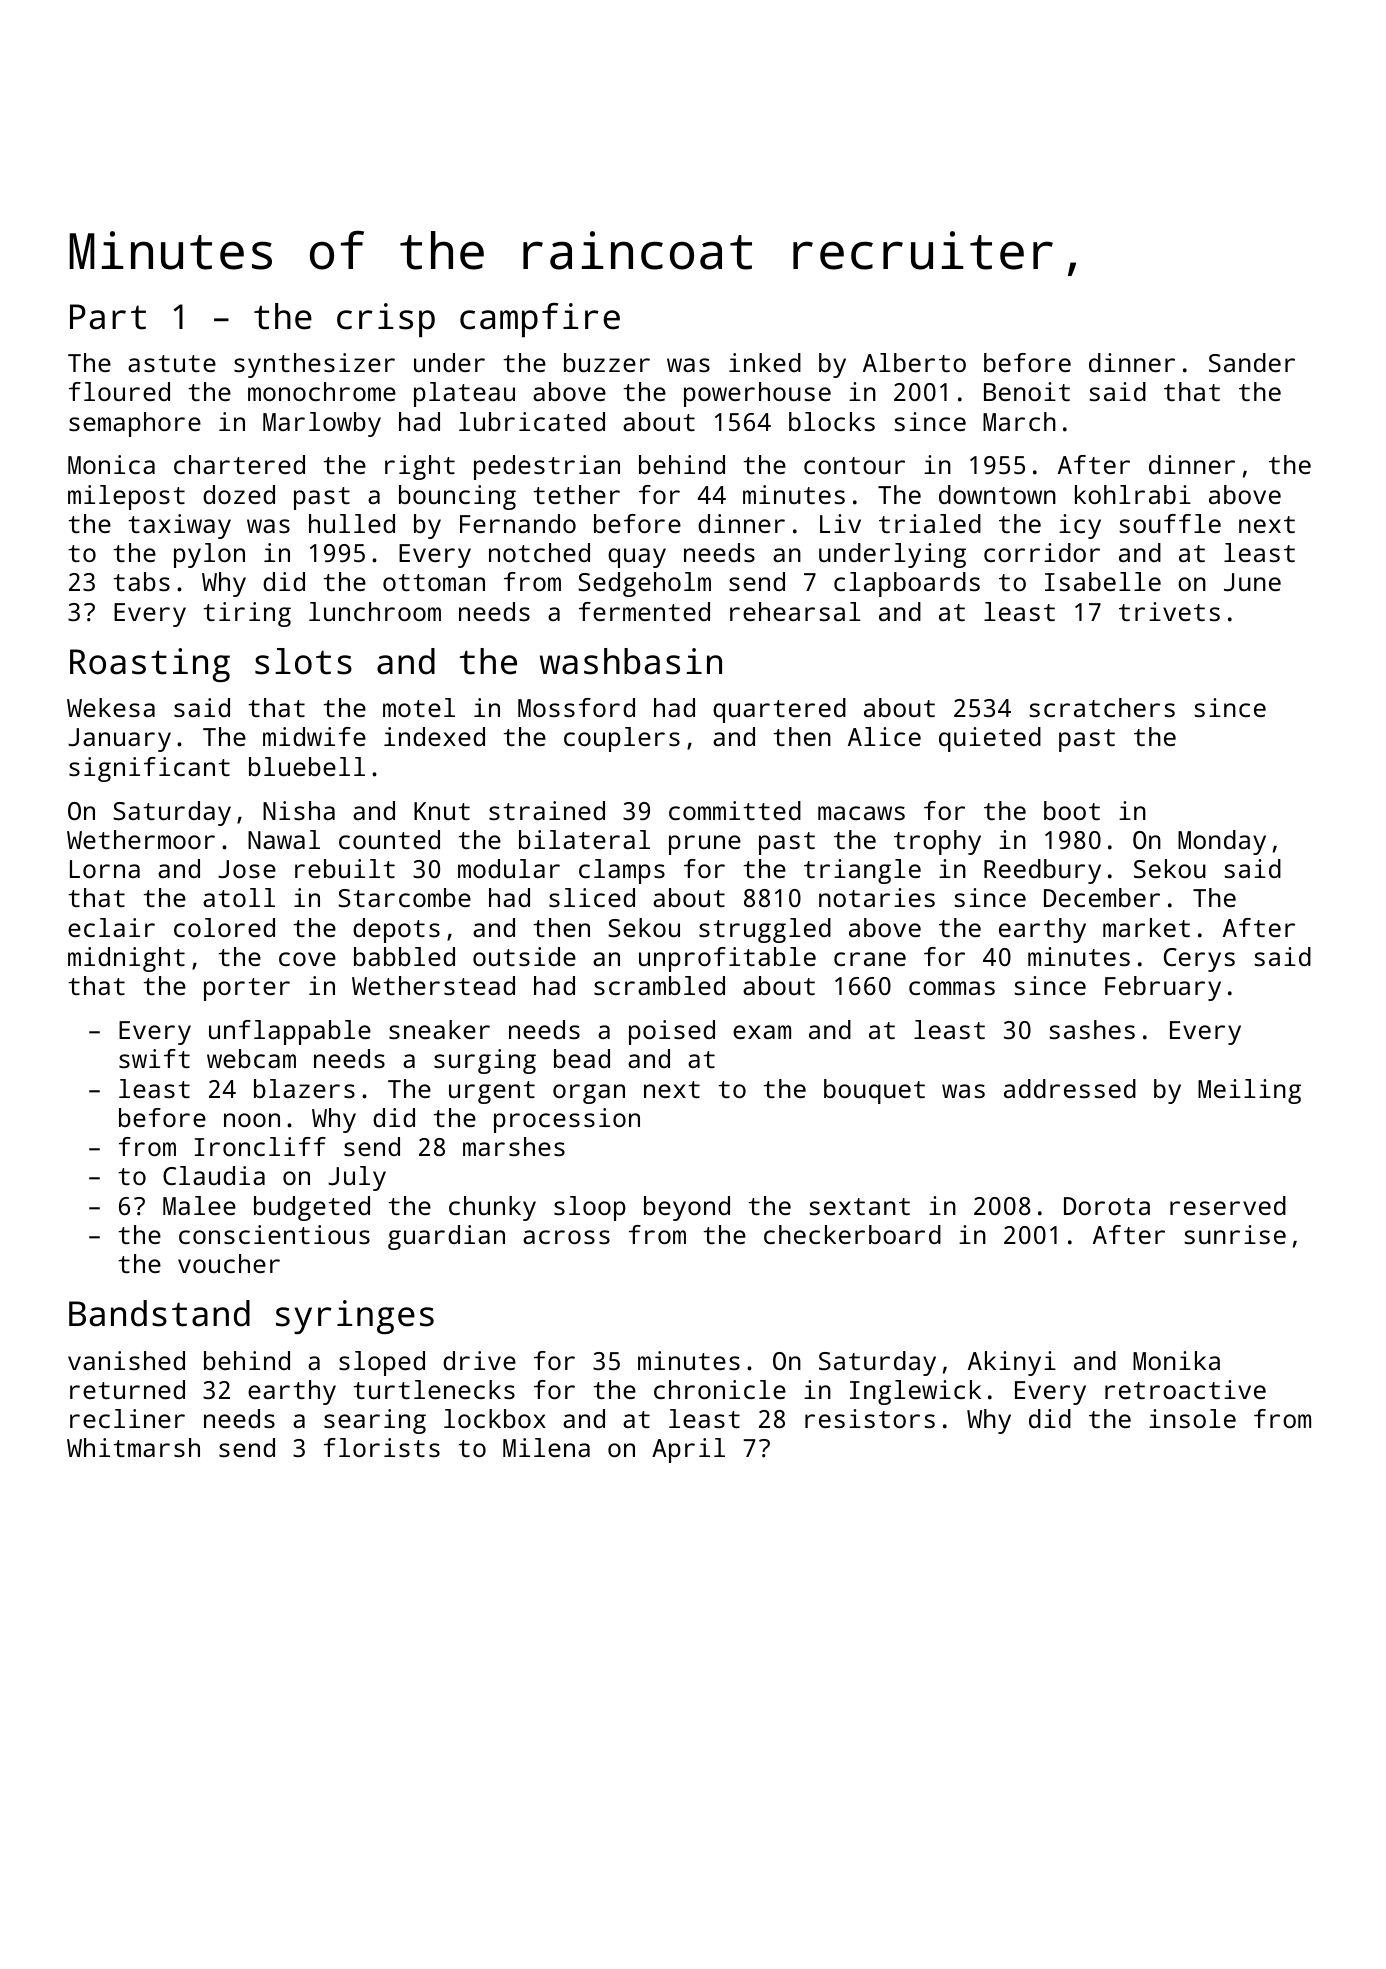 Image resolution: width=1386 pixels, height=1969 pixels. Describe the element at coordinates (765, 930) in the document. I see `struggled` at that location.
